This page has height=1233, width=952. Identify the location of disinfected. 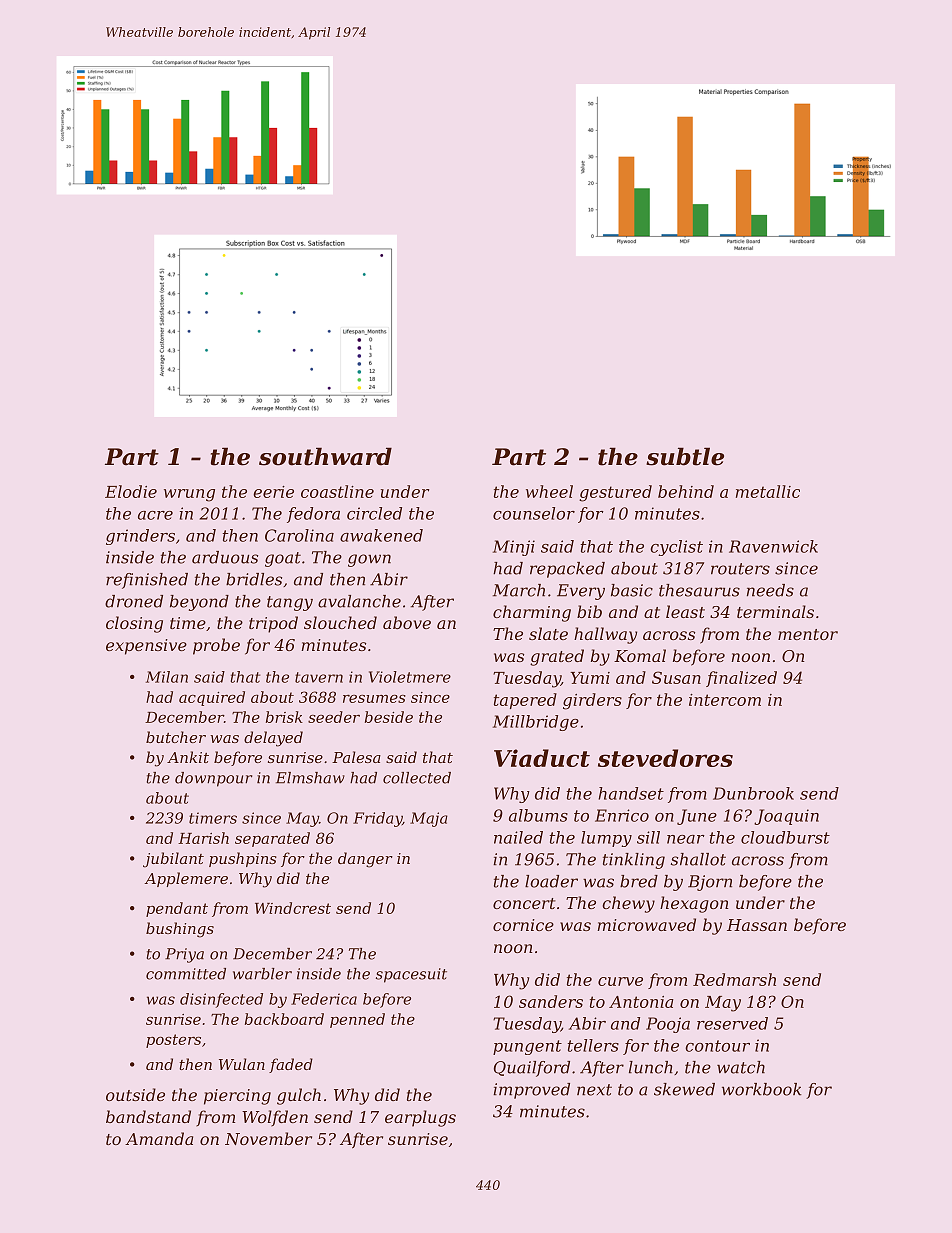
(221, 1000).
